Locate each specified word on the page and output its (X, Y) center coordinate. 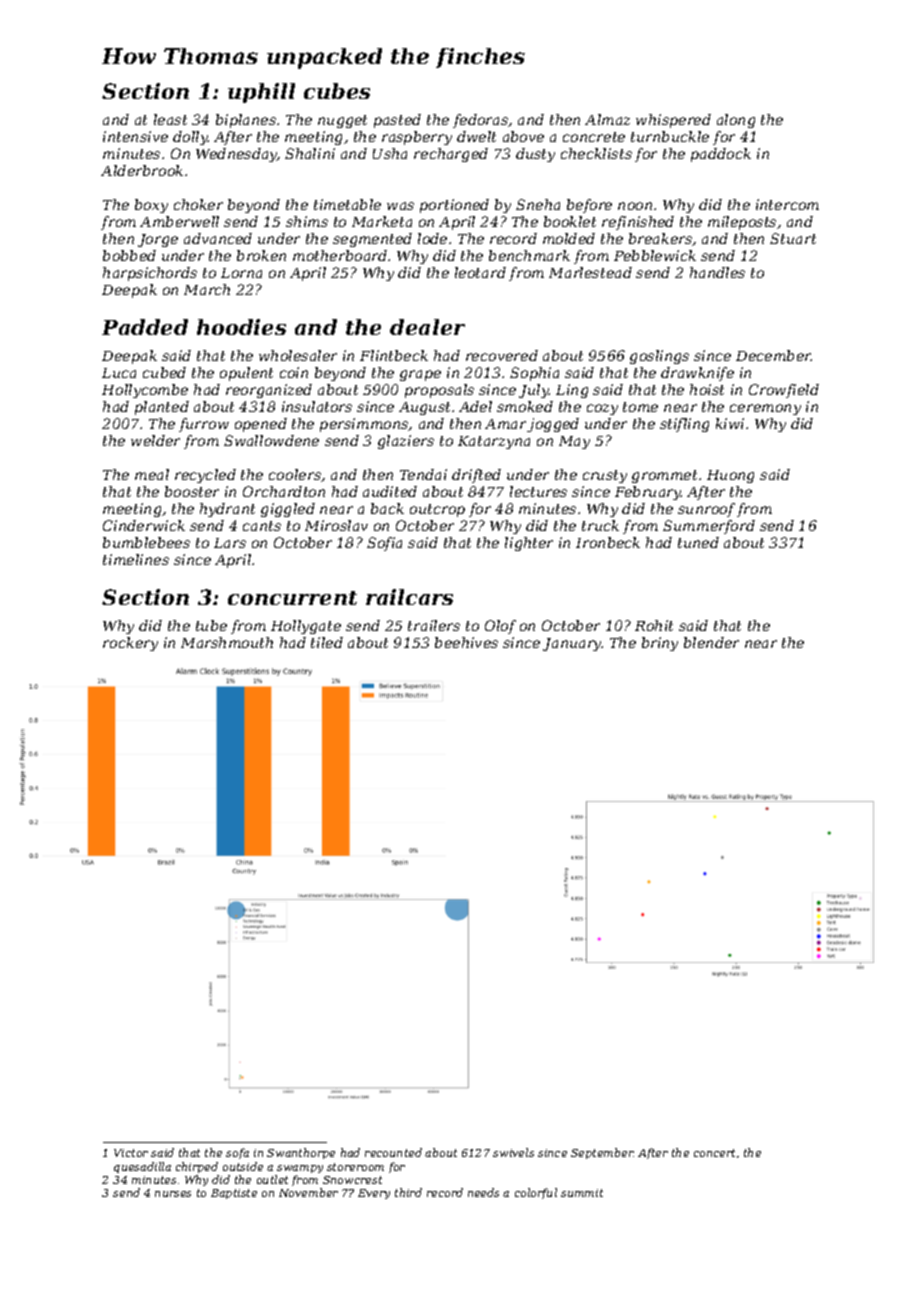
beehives (466, 642)
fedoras (481, 121)
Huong (730, 476)
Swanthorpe (301, 1153)
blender (711, 642)
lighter (529, 544)
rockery (130, 644)
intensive (135, 136)
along (736, 121)
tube (211, 625)
